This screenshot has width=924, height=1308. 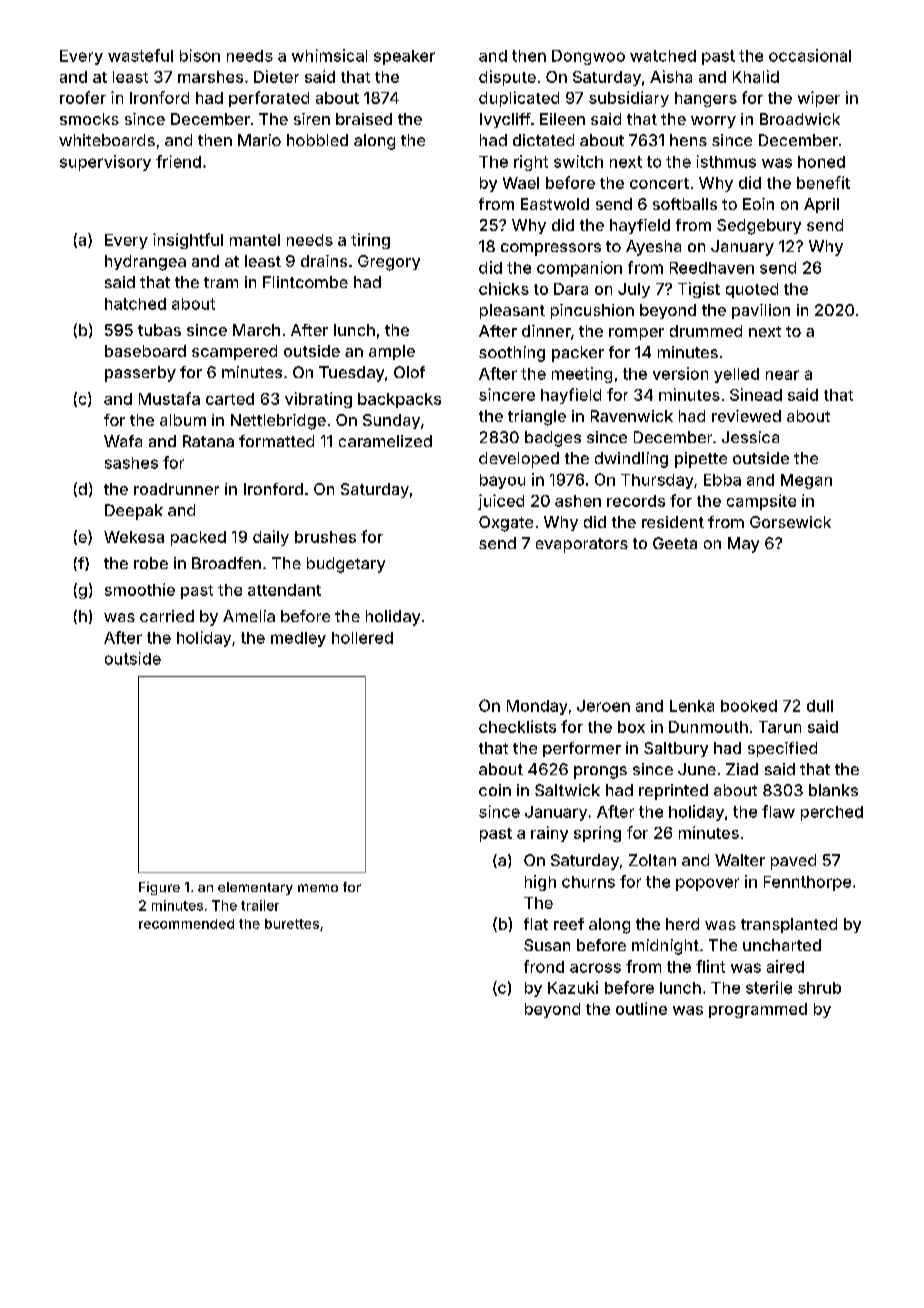 What do you see at coordinates (504, 288) in the screenshot?
I see `chicks` at bounding box center [504, 288].
